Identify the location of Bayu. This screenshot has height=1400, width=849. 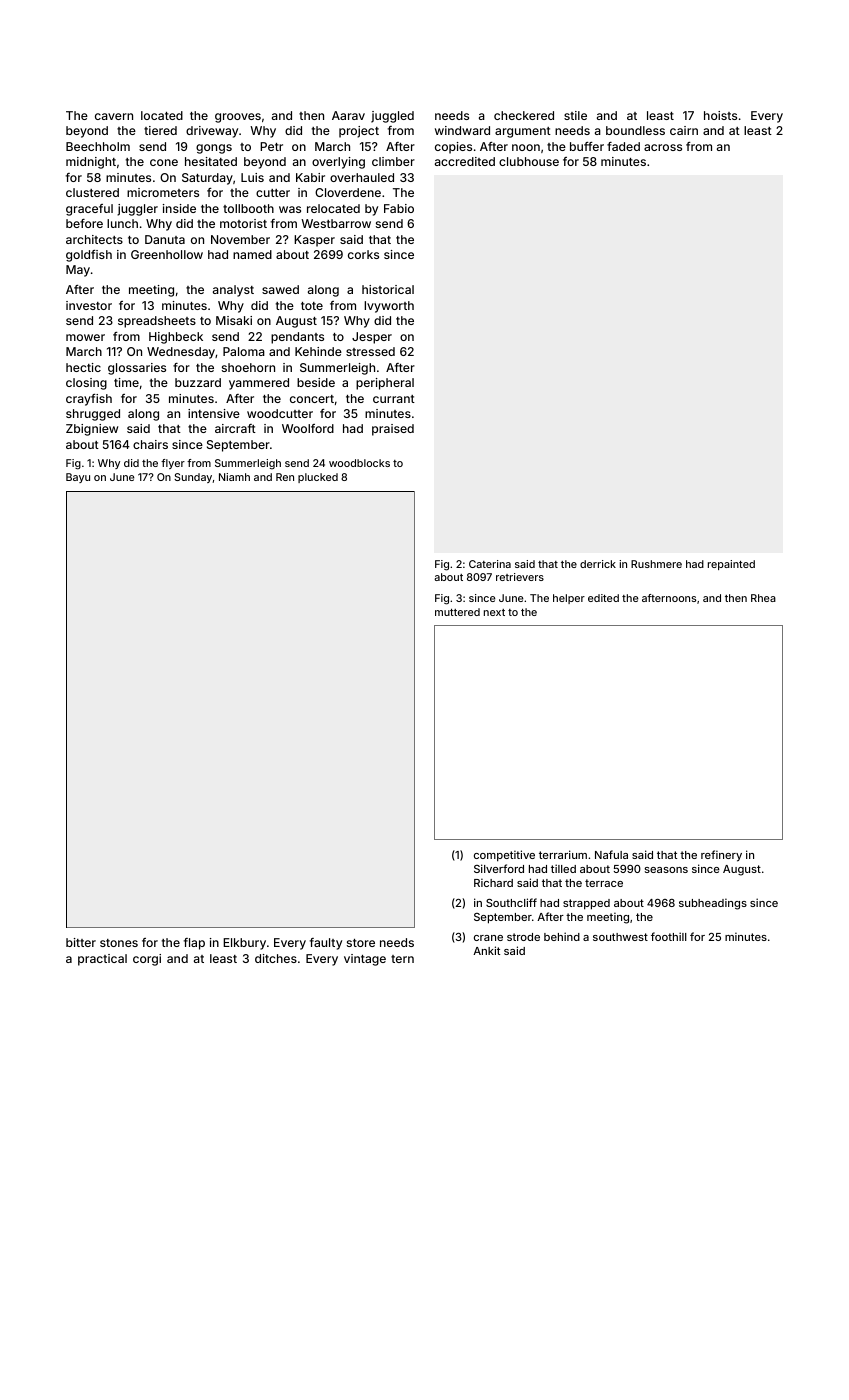
(78, 478).
